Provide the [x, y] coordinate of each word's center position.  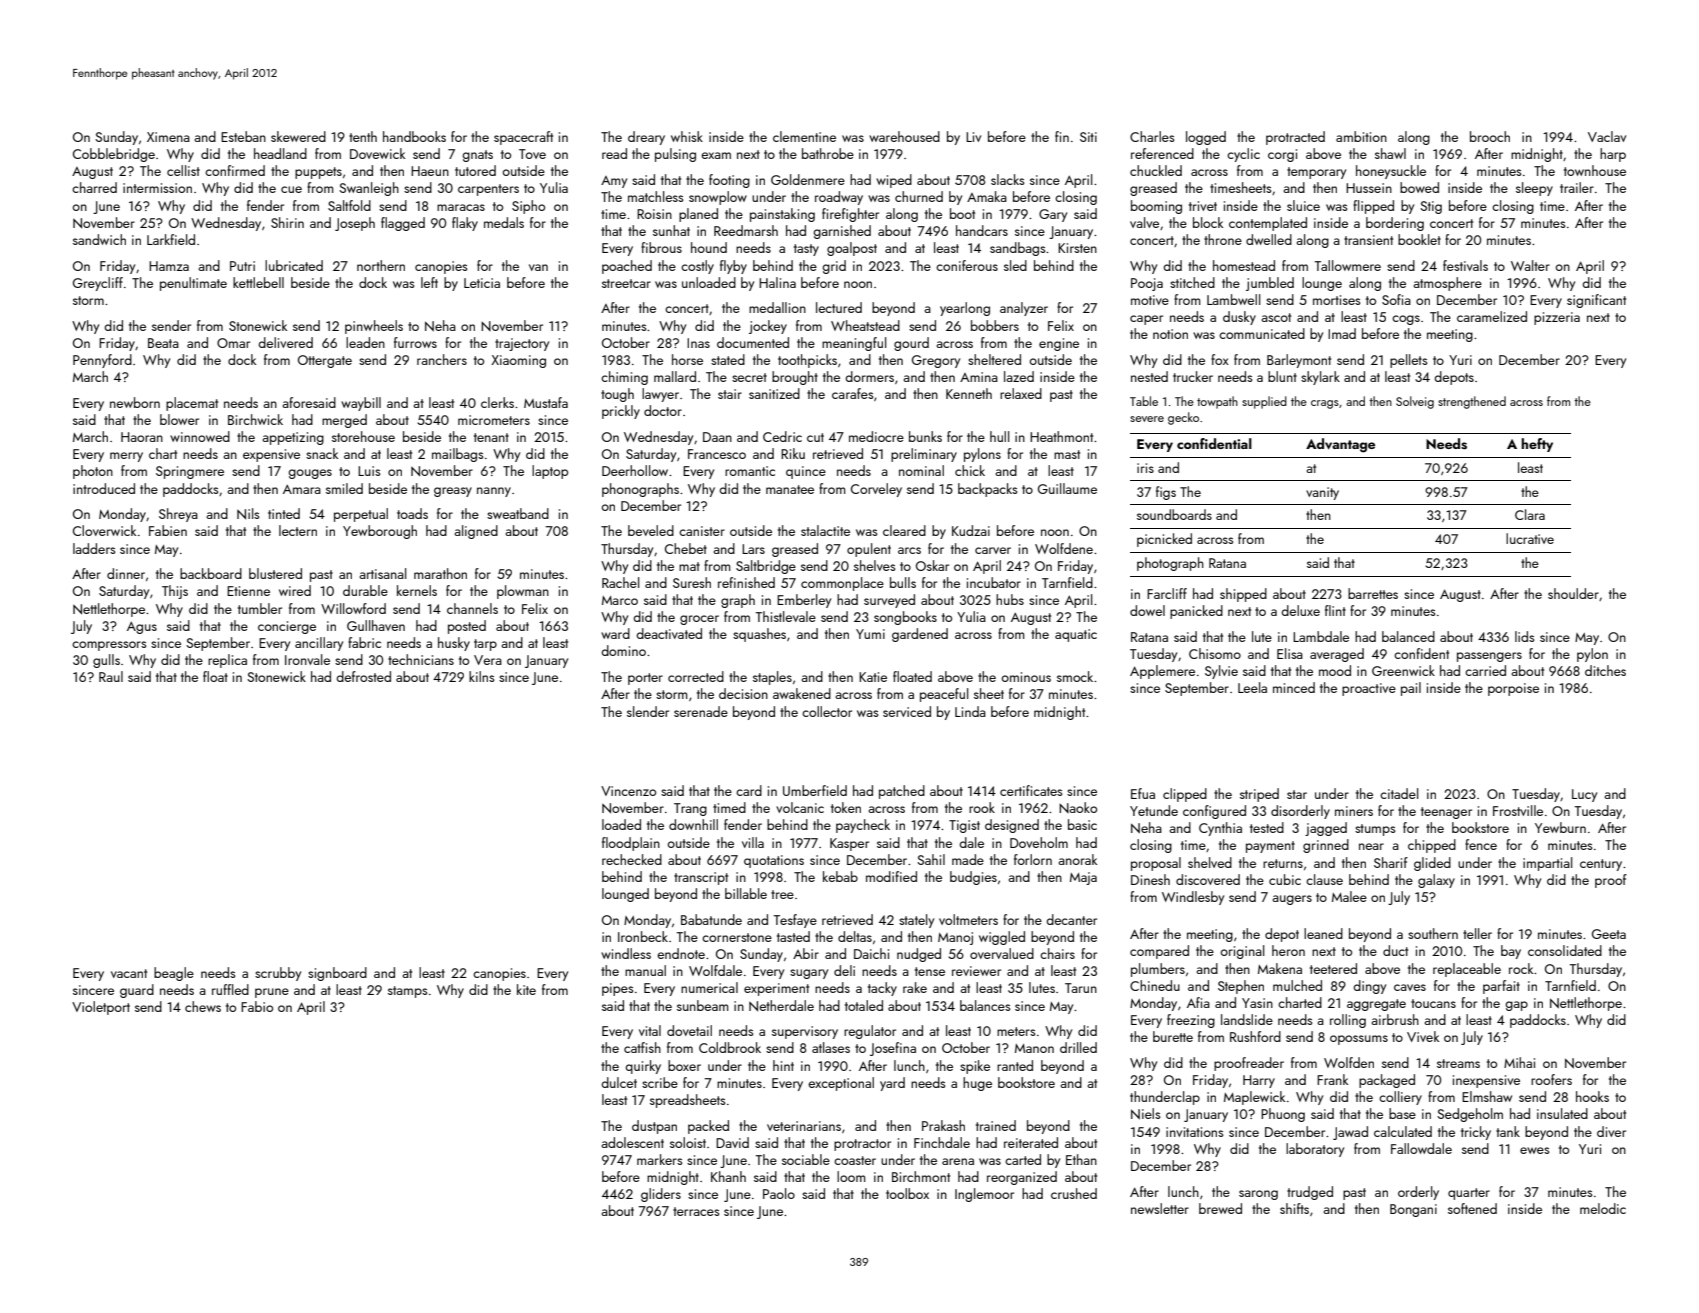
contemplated [1268, 224]
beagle [174, 974]
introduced [104, 488]
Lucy [1584, 795]
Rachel [621, 582]
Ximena [168, 137]
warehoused [904, 136]
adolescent [632, 1142]
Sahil [931, 859]
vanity [1322, 493]
